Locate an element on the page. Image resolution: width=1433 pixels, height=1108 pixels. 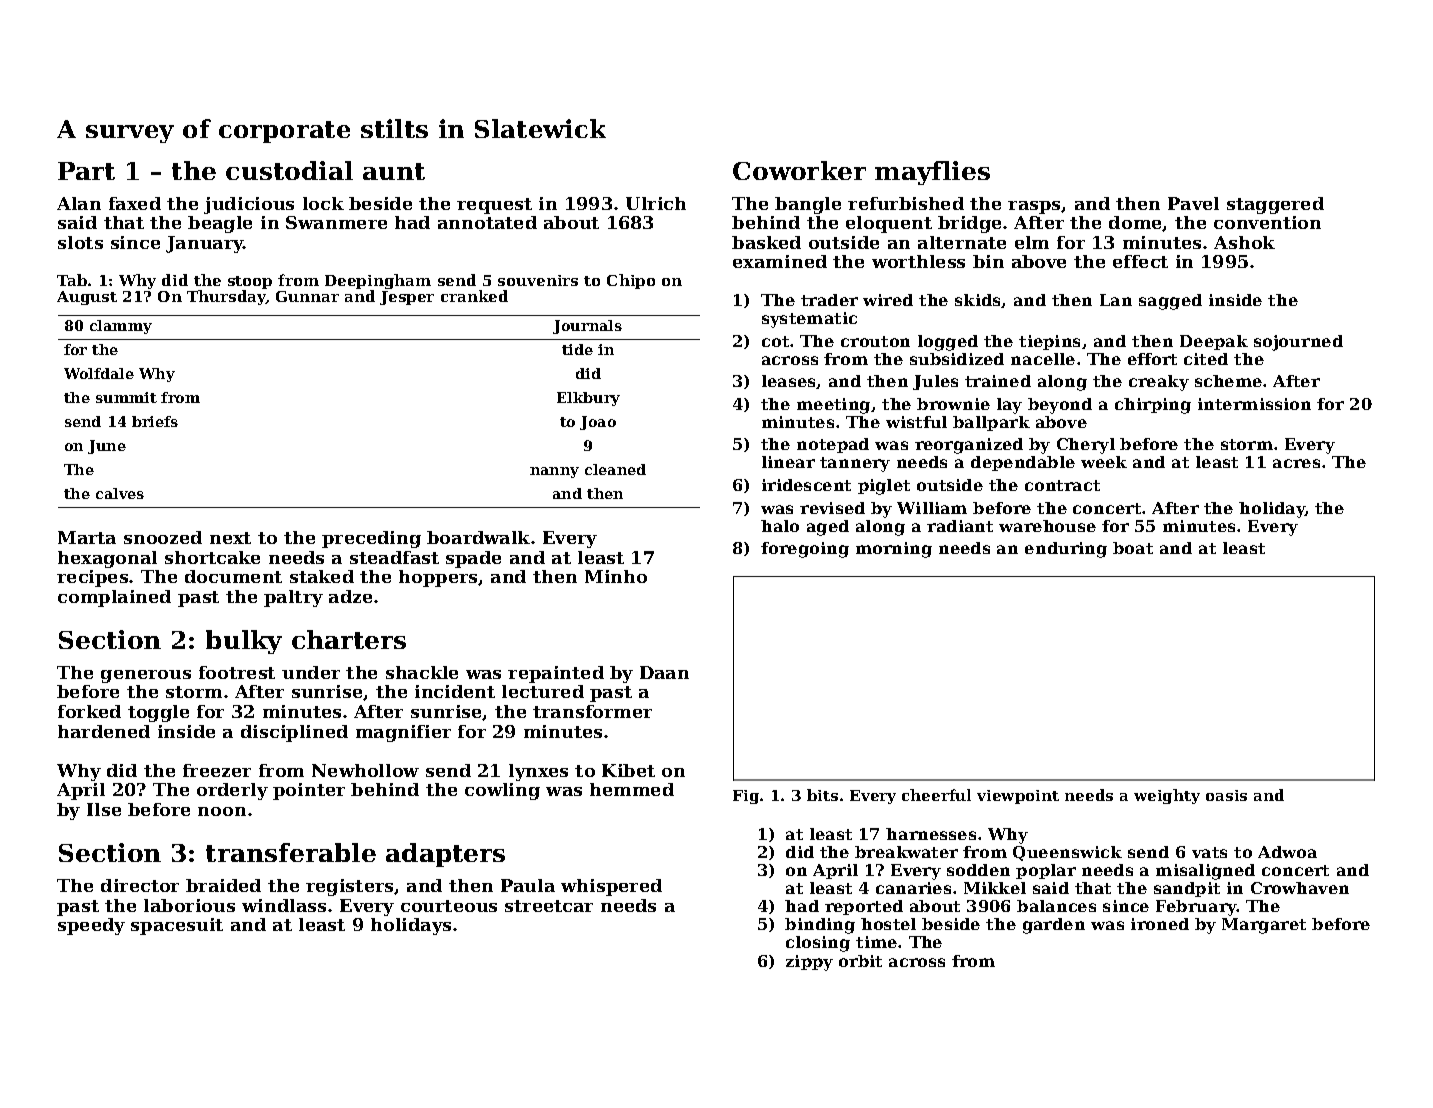
Newhollow is located at coordinates (365, 770).
